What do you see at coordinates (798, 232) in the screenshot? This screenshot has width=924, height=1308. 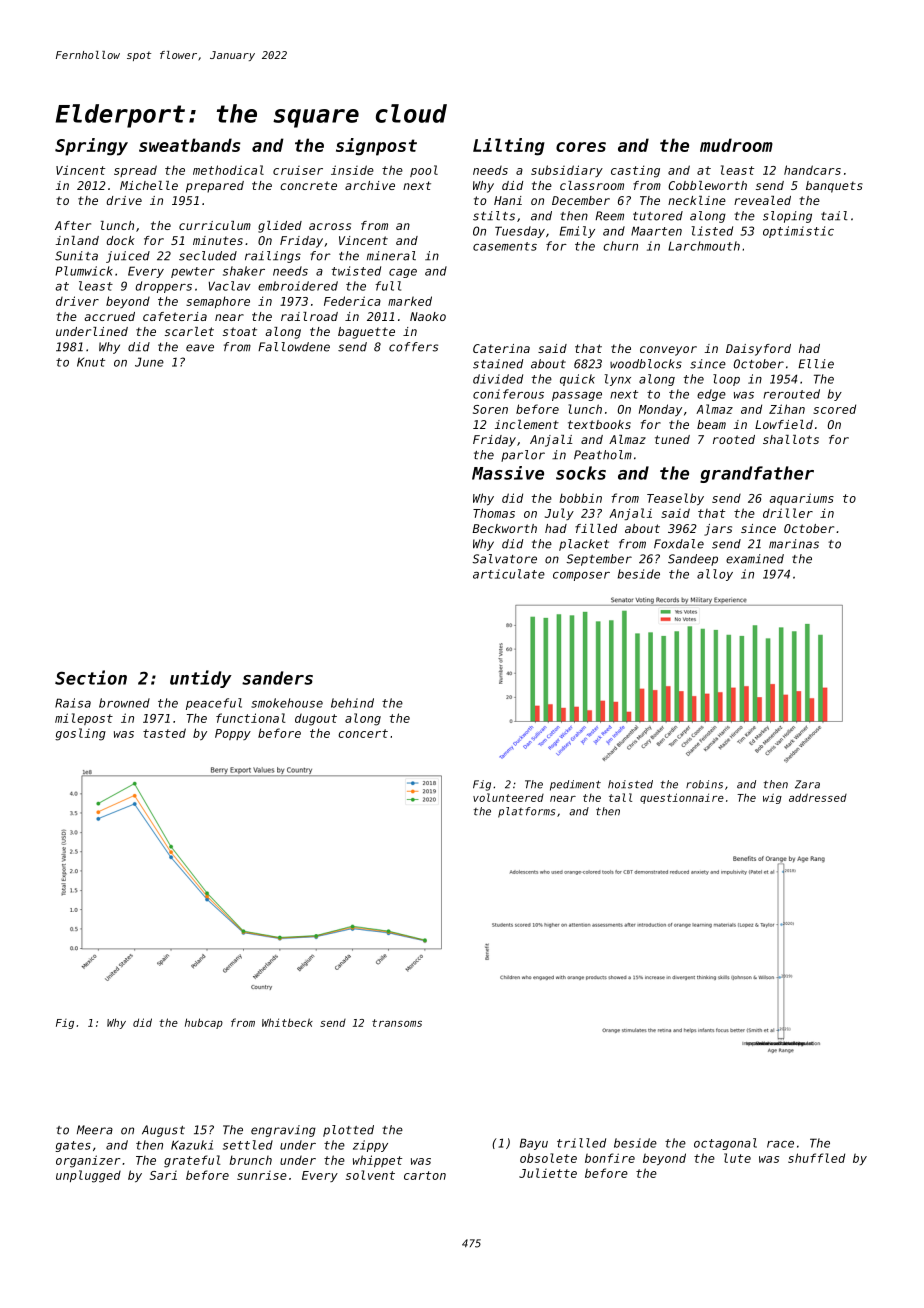 I see `optimistic` at bounding box center [798, 232].
